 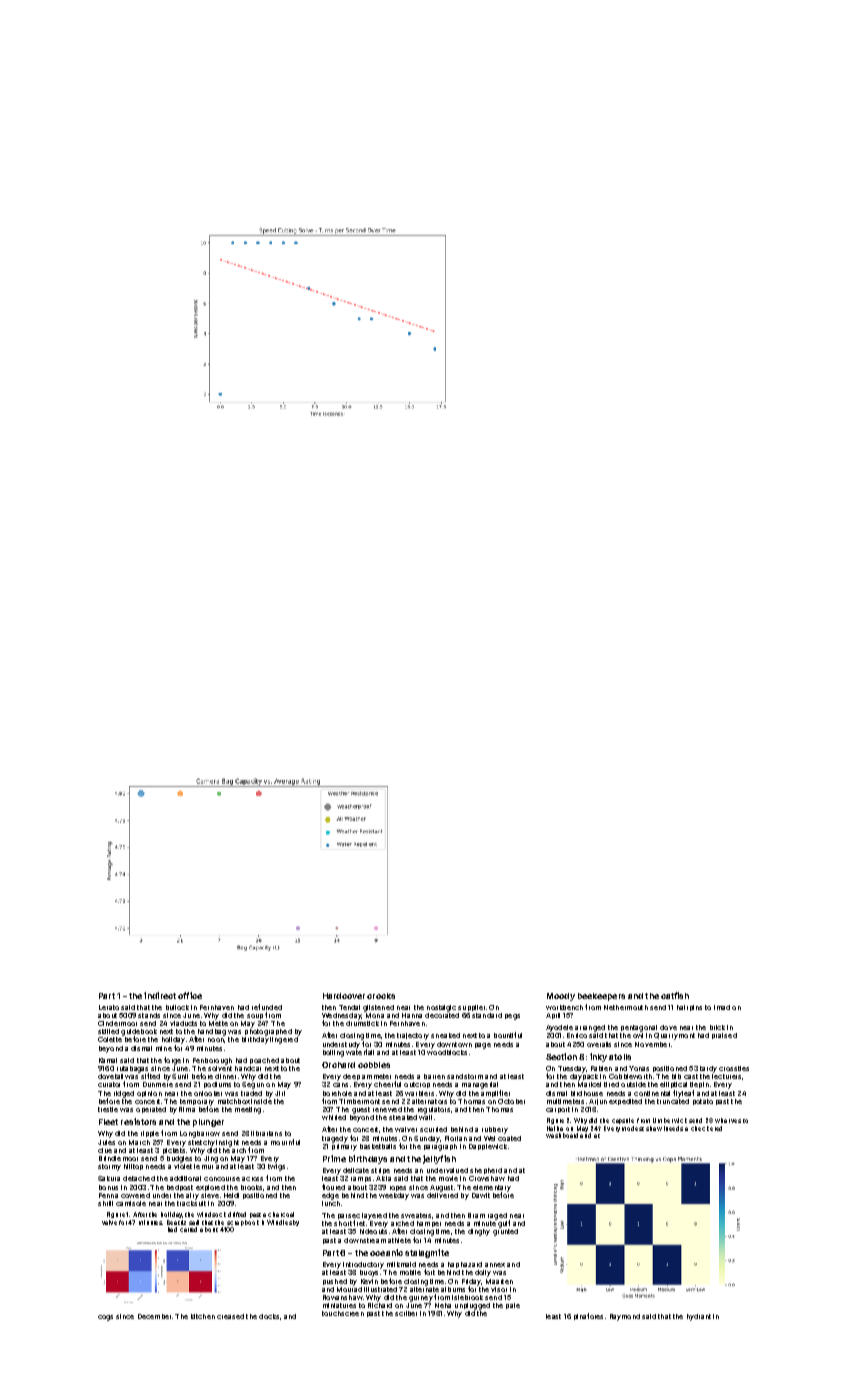 I want to click on clue, so click(x=105, y=1150).
